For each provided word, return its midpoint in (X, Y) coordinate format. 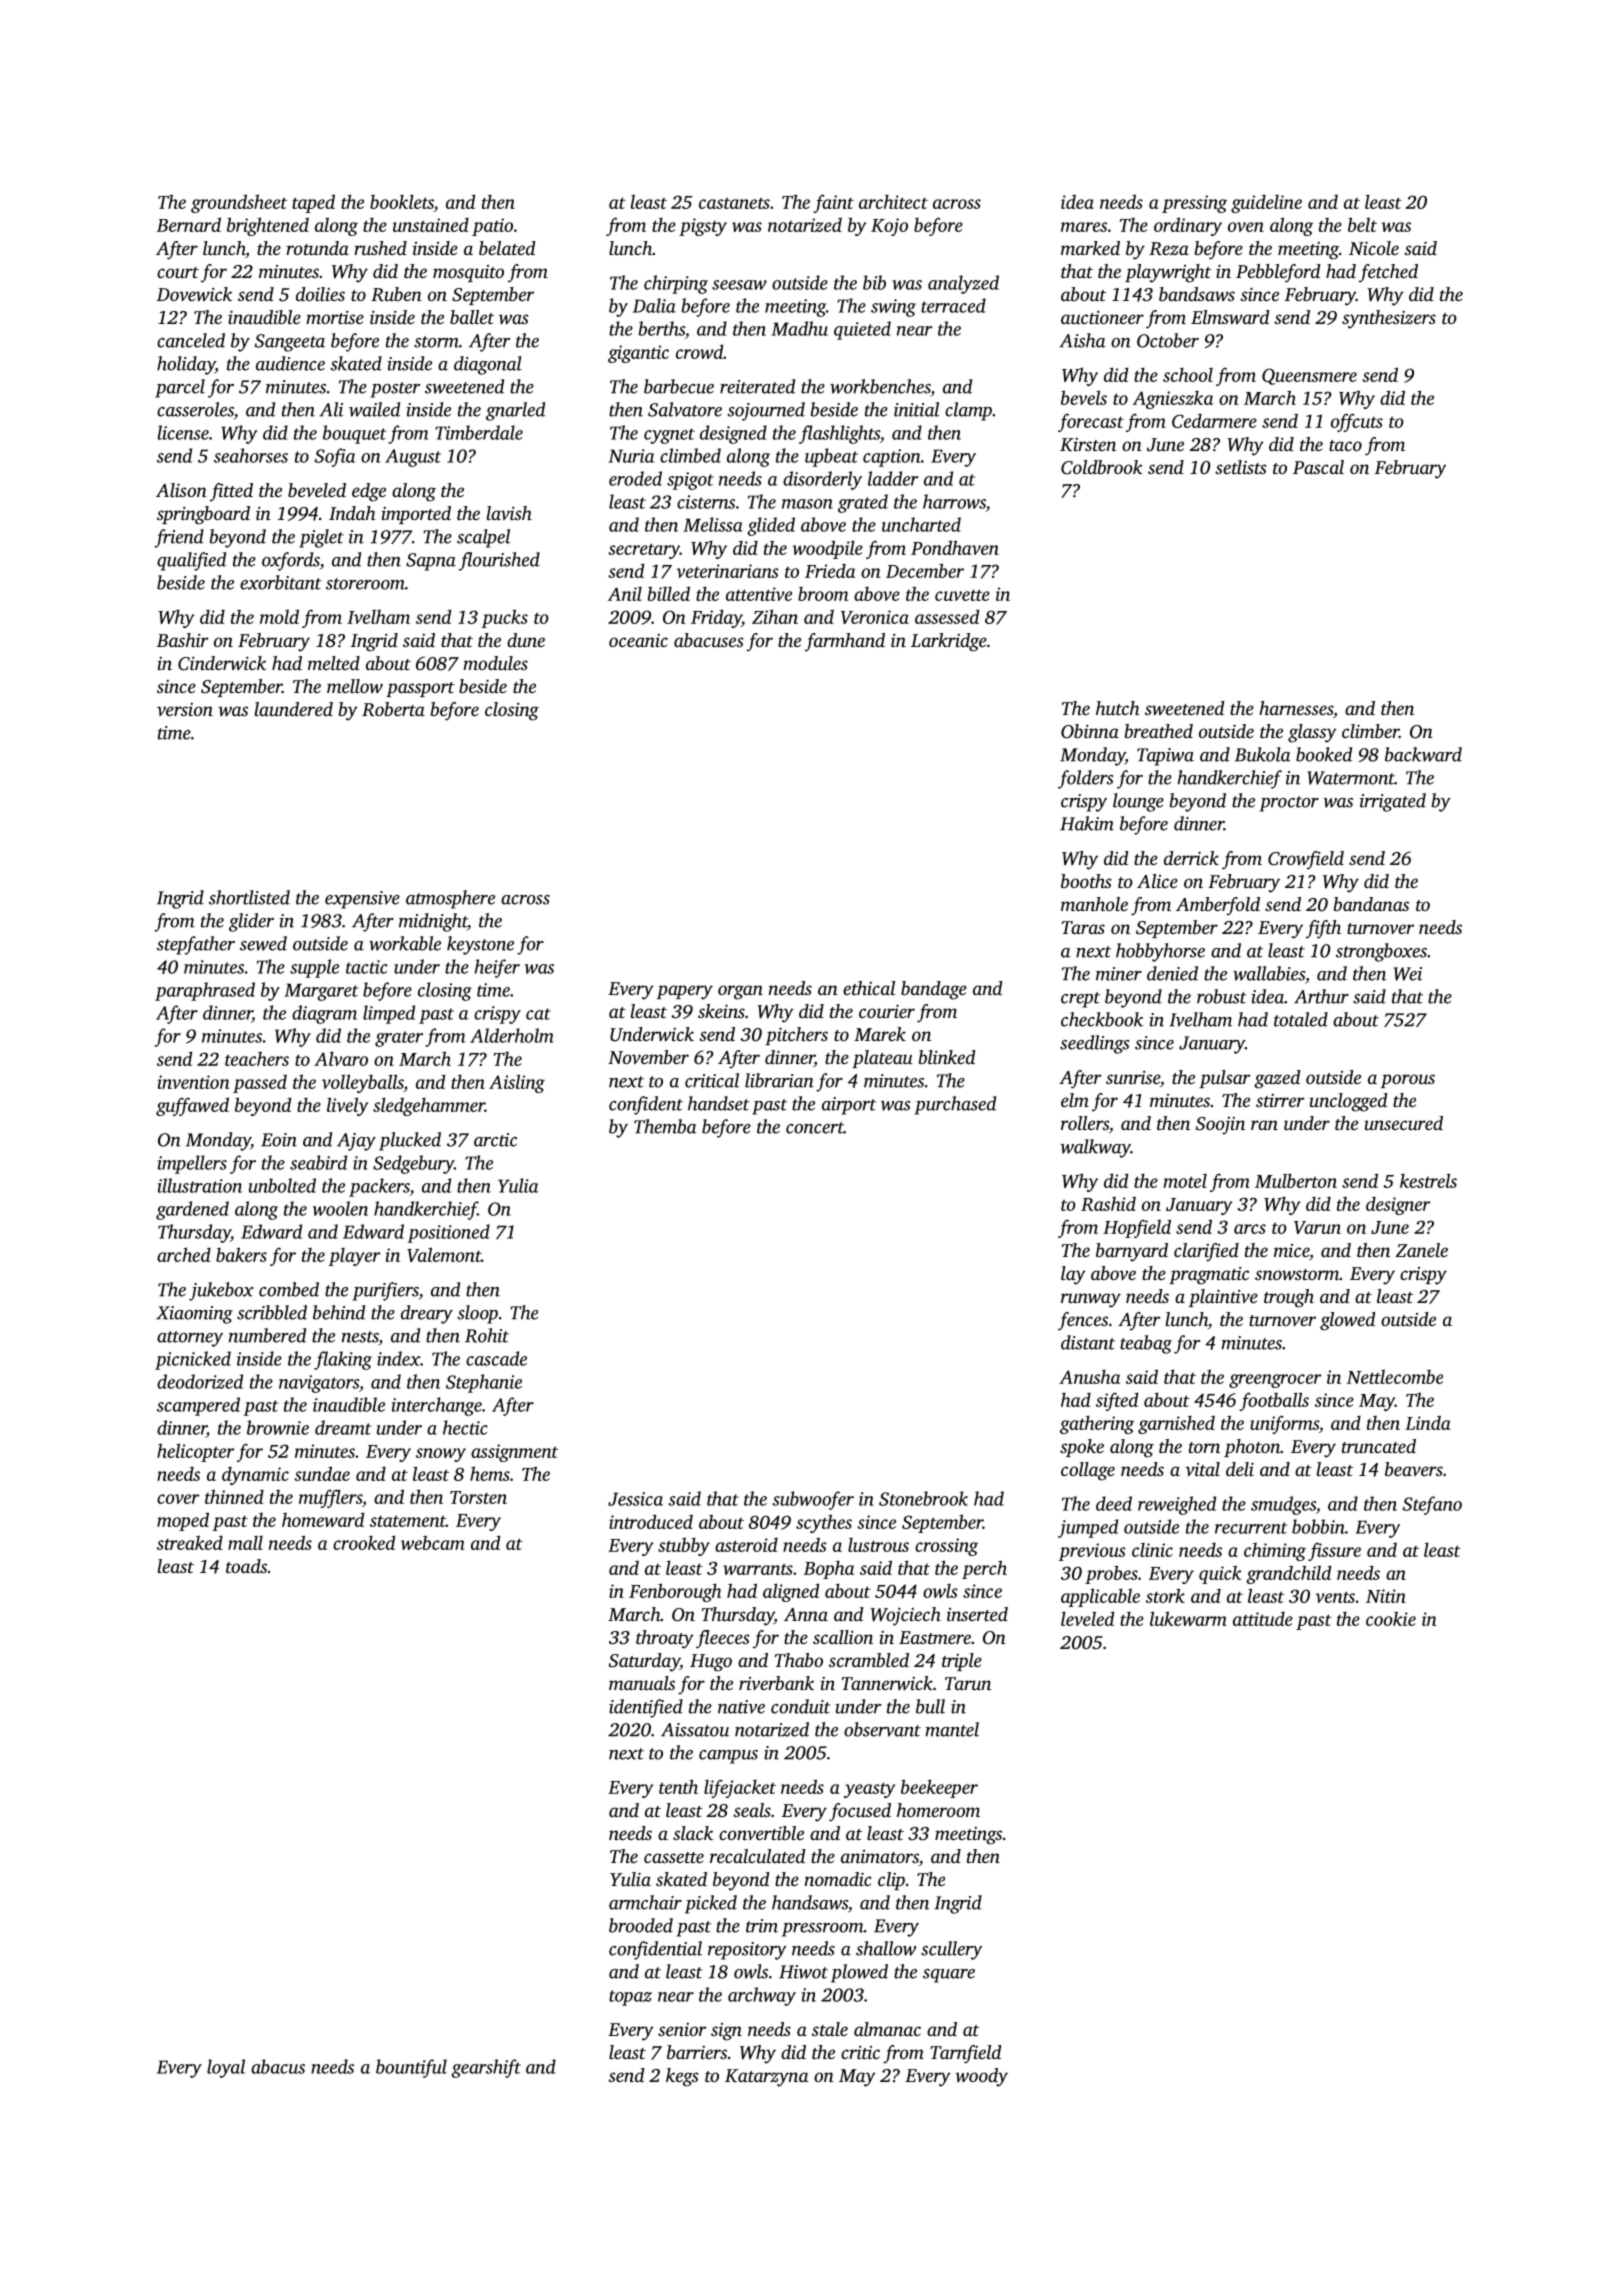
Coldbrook (1102, 467)
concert (815, 1128)
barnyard (1132, 1252)
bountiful (411, 2068)
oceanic (638, 640)
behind (339, 1312)
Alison (181, 490)
